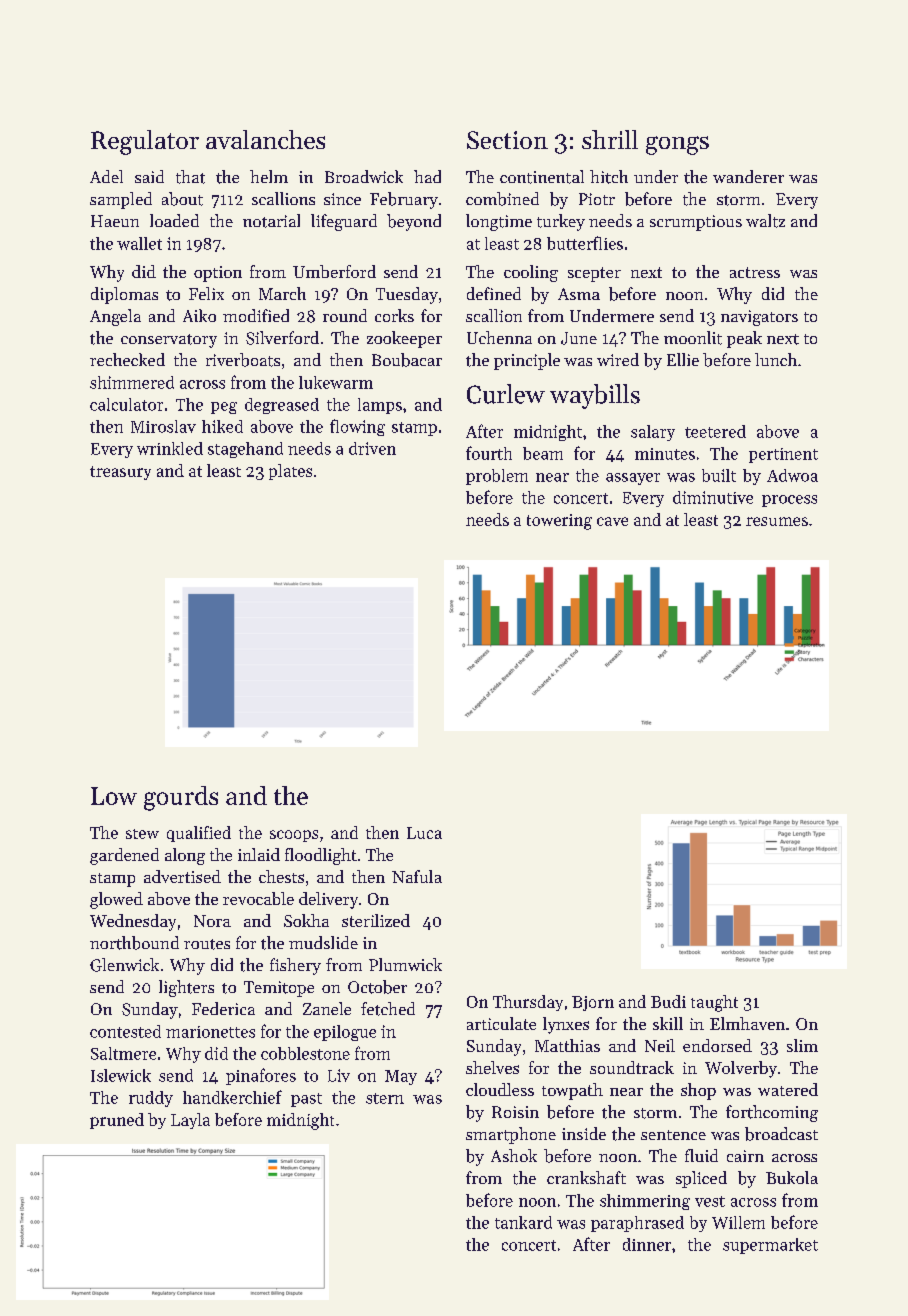  Describe the element at coordinates (117, 1121) in the screenshot. I see `pruned` at that location.
